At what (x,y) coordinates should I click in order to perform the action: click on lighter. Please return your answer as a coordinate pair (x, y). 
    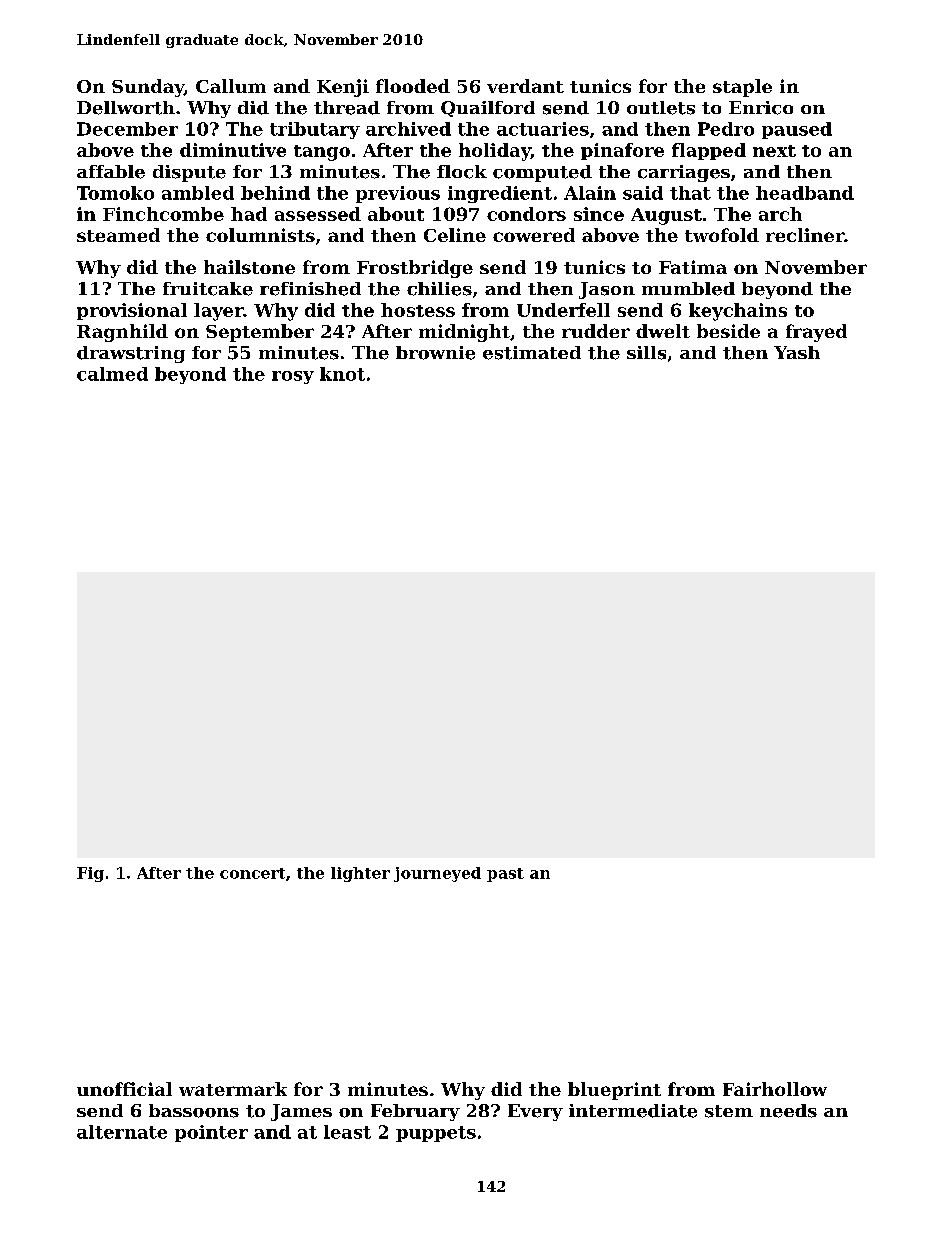
    Looking at the image, I should click on (360, 874).
